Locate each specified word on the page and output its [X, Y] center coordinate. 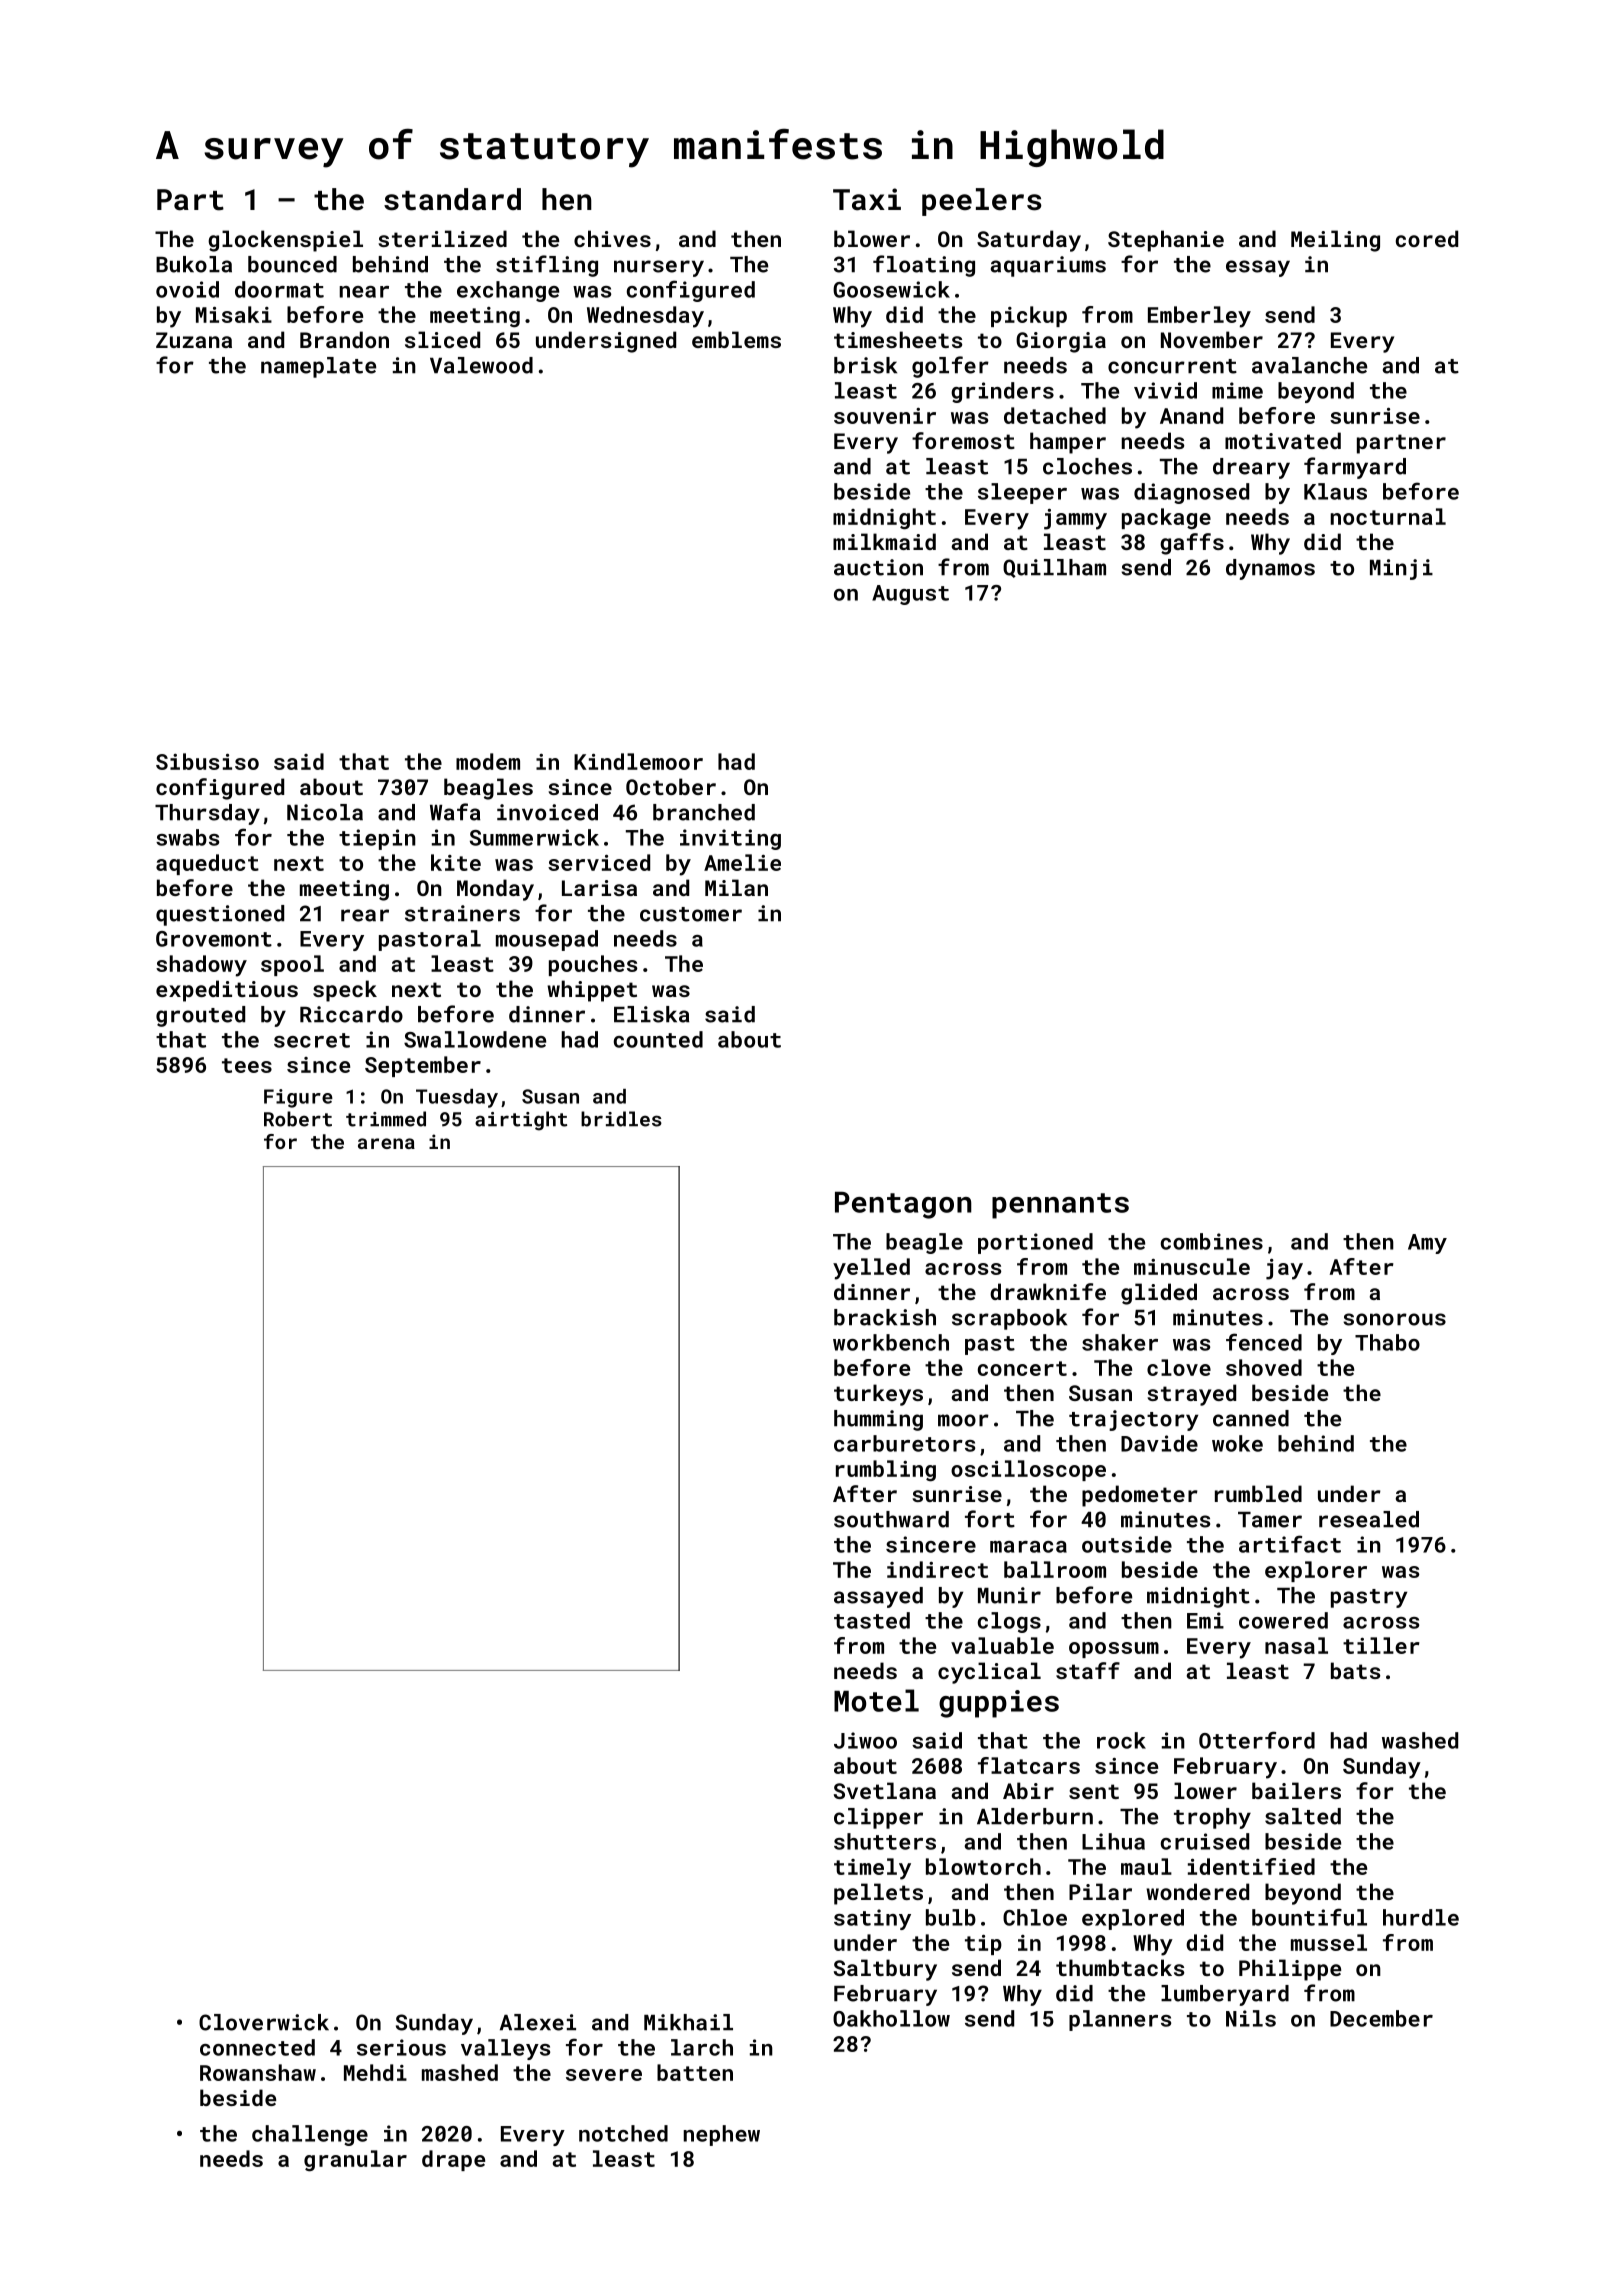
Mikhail [688, 2022]
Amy [1427, 1244]
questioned [220, 915]
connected [257, 2047]
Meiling [1335, 241]
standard [452, 199]
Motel [876, 1700]
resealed [1369, 1519]
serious [401, 2047]
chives [612, 238]
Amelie [742, 862]
